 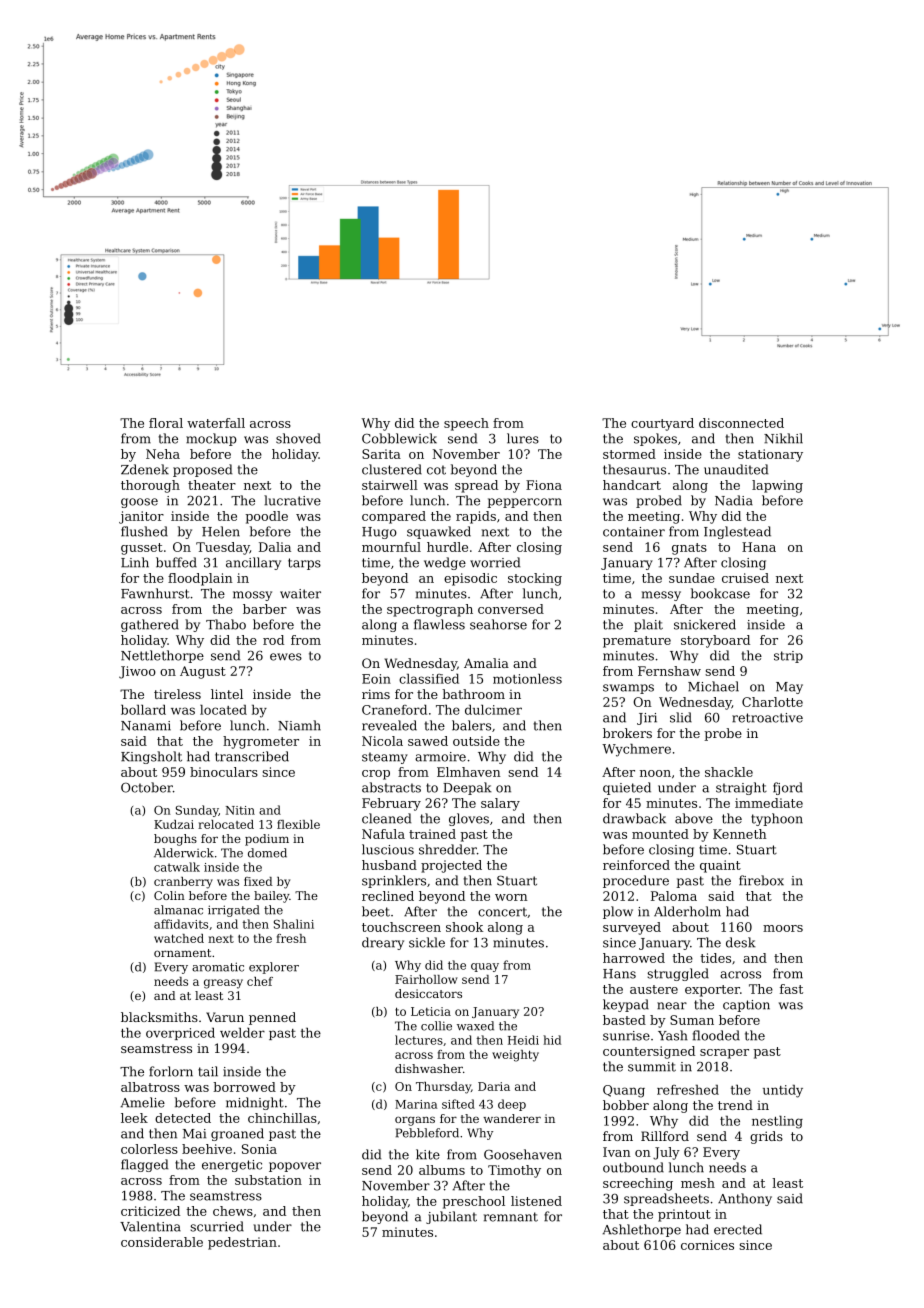 What do you see at coordinates (227, 694) in the screenshot?
I see `lintel` at bounding box center [227, 694].
